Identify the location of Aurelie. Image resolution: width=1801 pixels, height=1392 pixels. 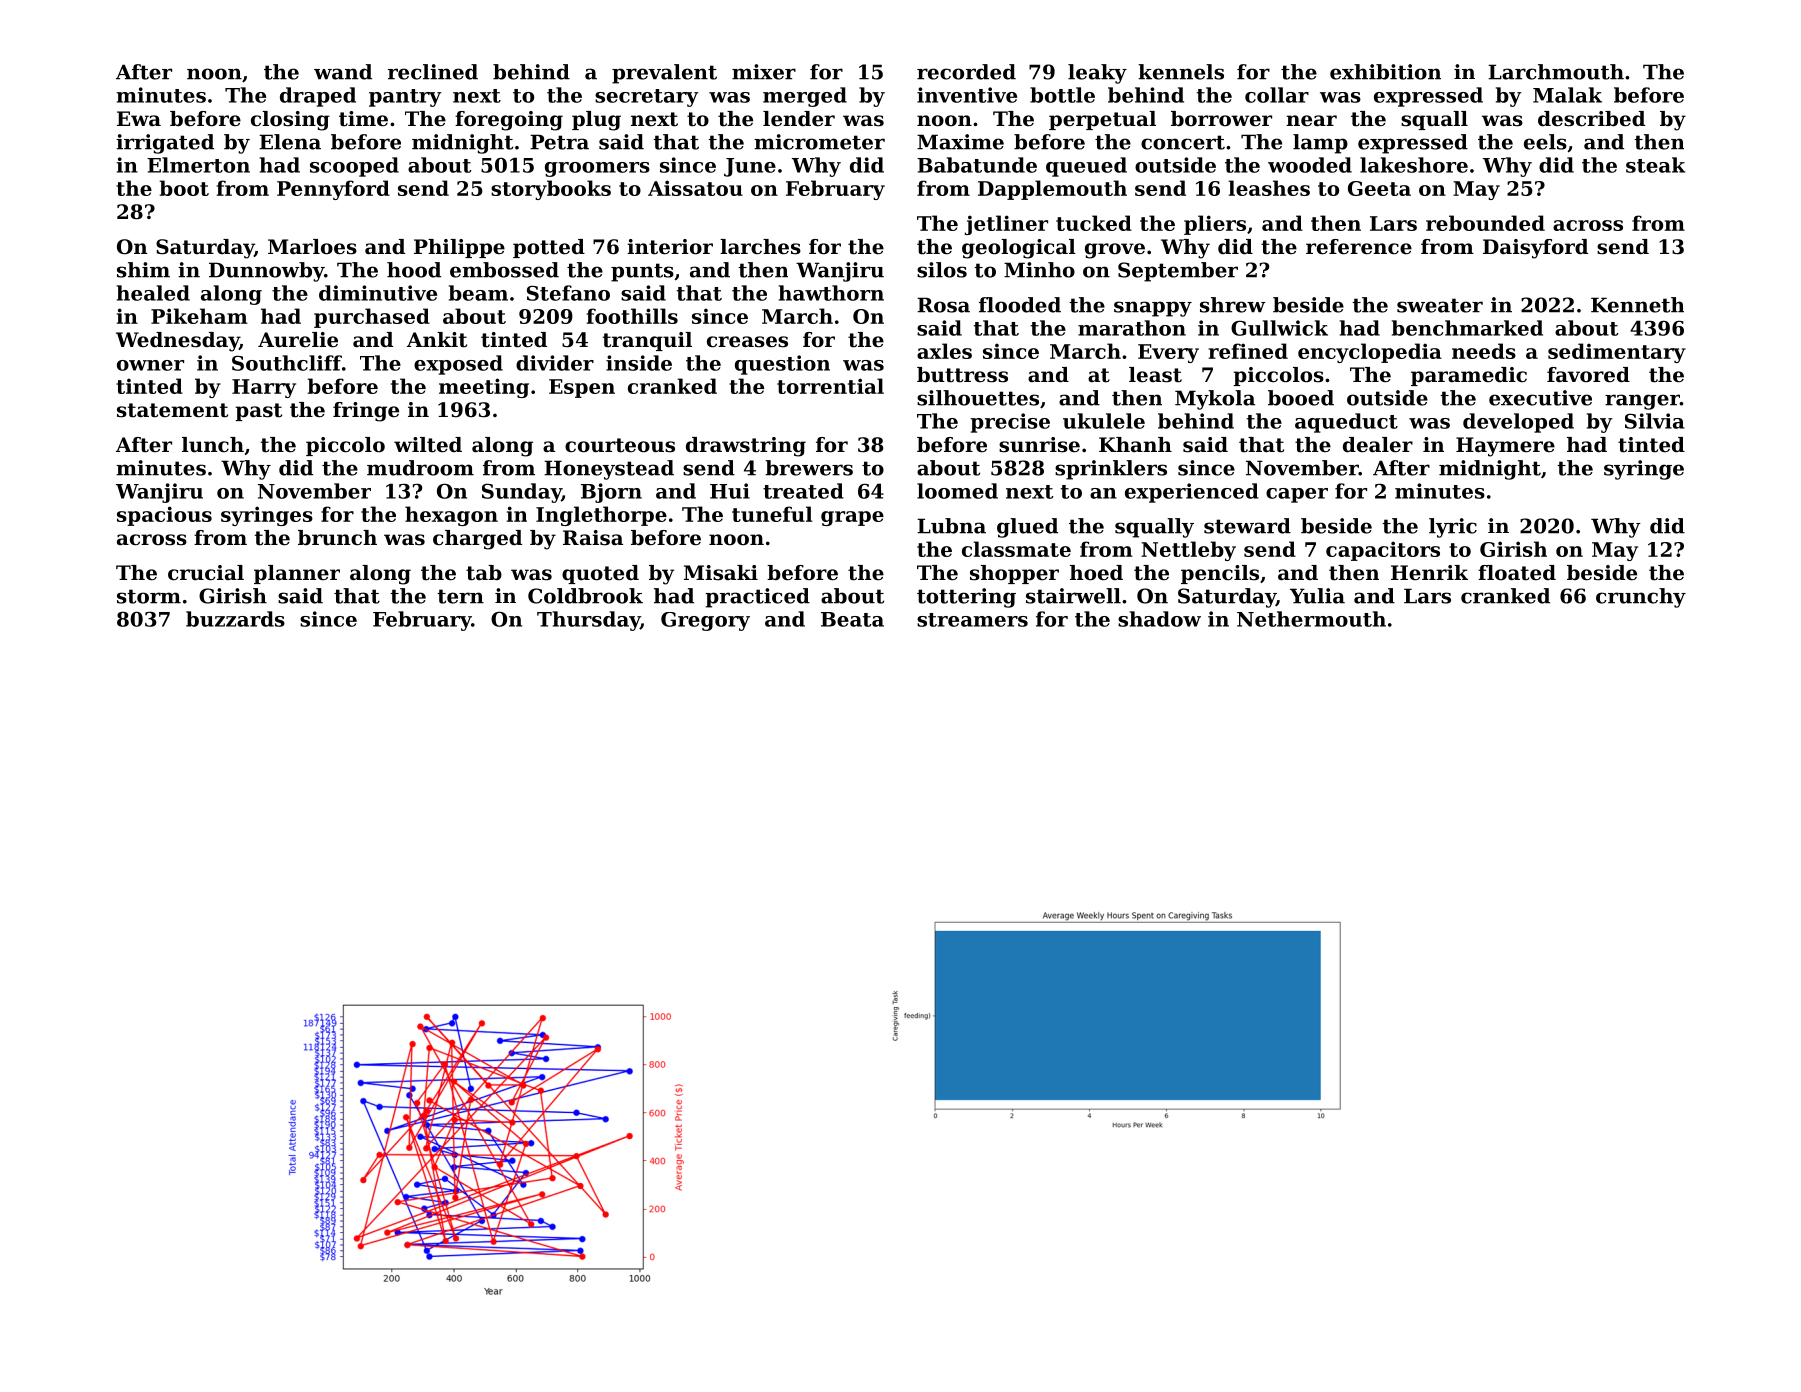
(298, 340).
